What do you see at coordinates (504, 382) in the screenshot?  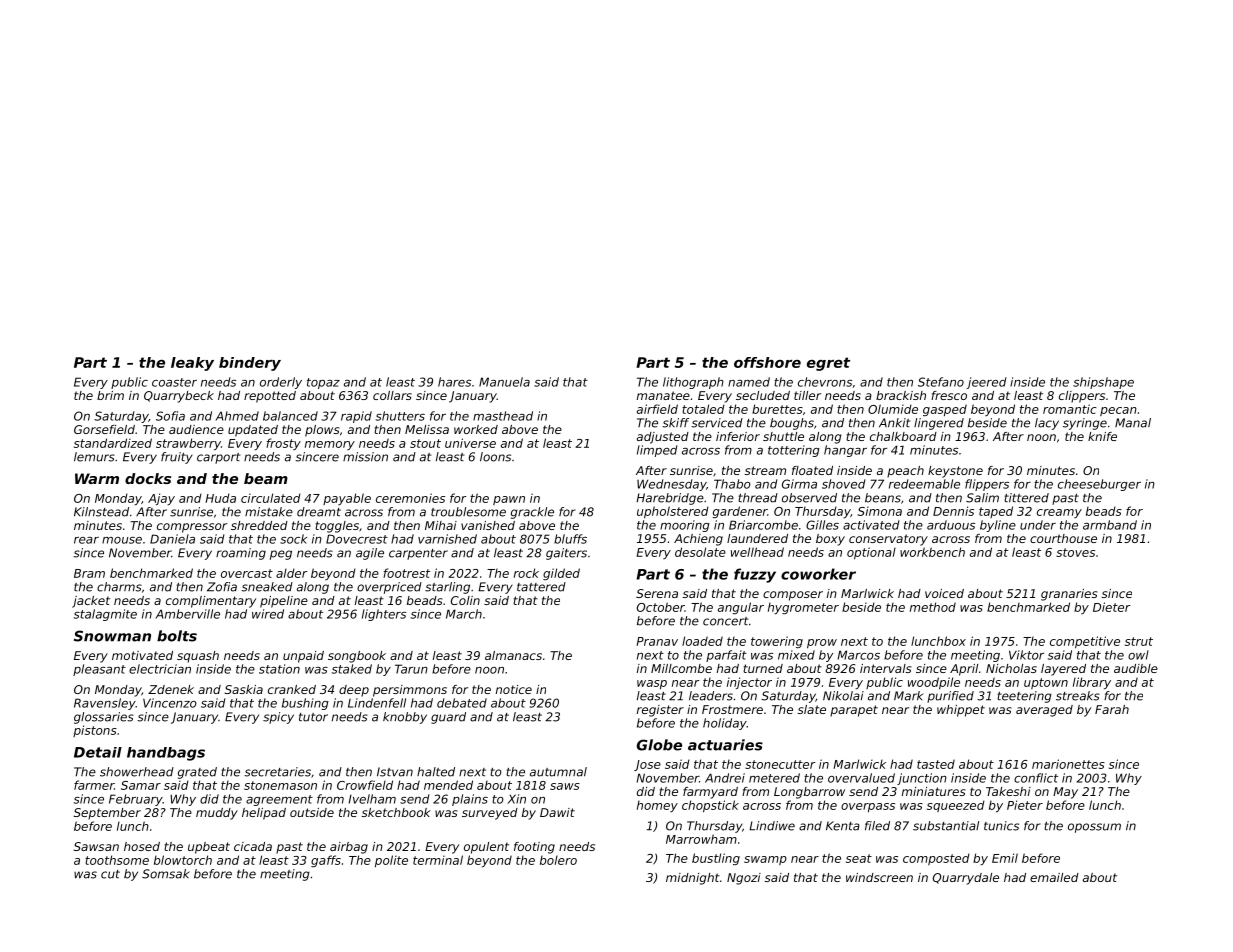 I see `Manuela` at bounding box center [504, 382].
